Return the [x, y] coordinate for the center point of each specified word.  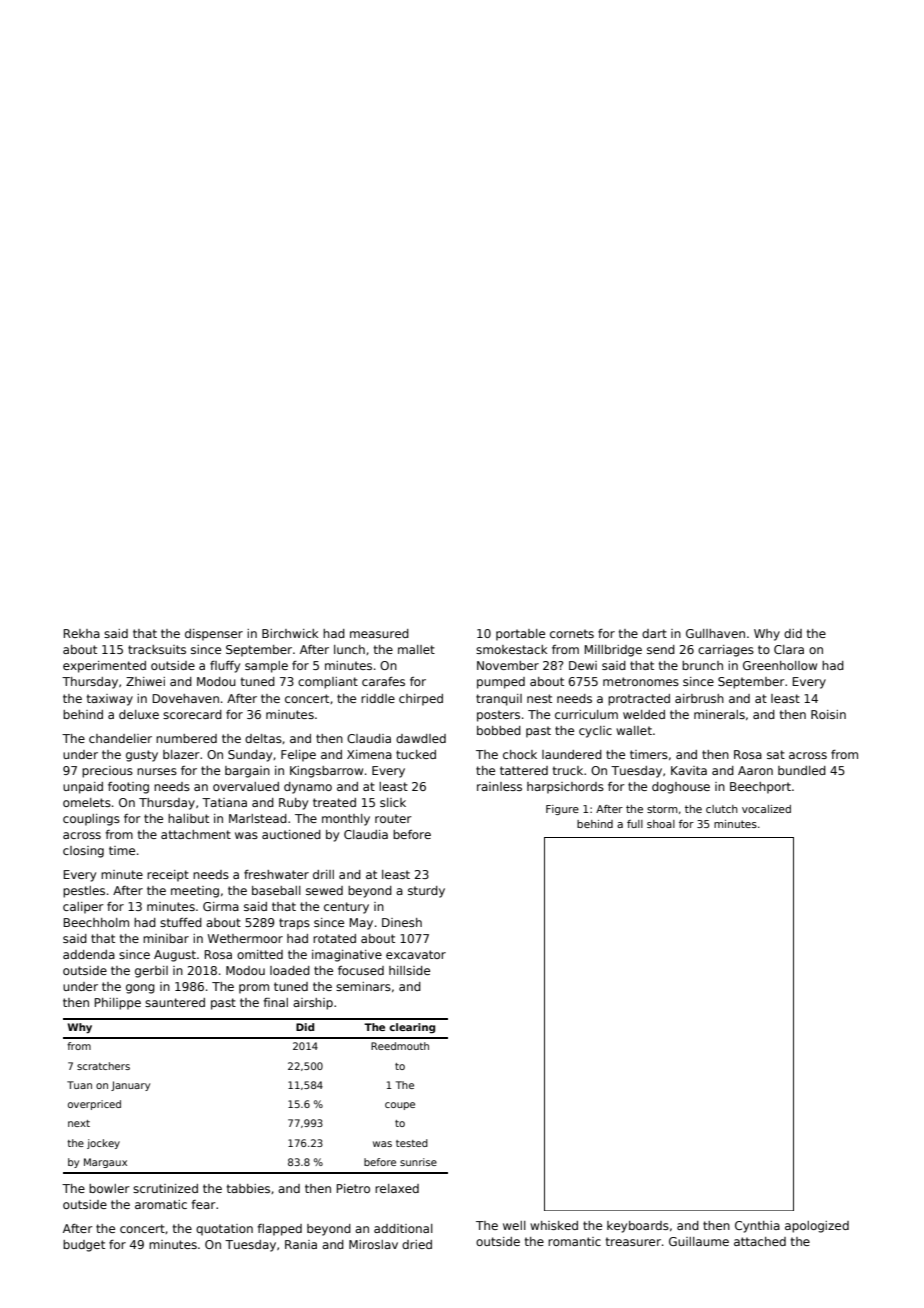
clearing [412, 1028]
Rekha [82, 633]
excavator [416, 954]
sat [776, 754]
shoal [661, 824]
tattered [524, 770]
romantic [574, 1241]
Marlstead [258, 818]
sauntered [175, 1002]
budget [84, 1246]
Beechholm [96, 922]
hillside [409, 970]
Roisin [828, 714]
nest [539, 698]
